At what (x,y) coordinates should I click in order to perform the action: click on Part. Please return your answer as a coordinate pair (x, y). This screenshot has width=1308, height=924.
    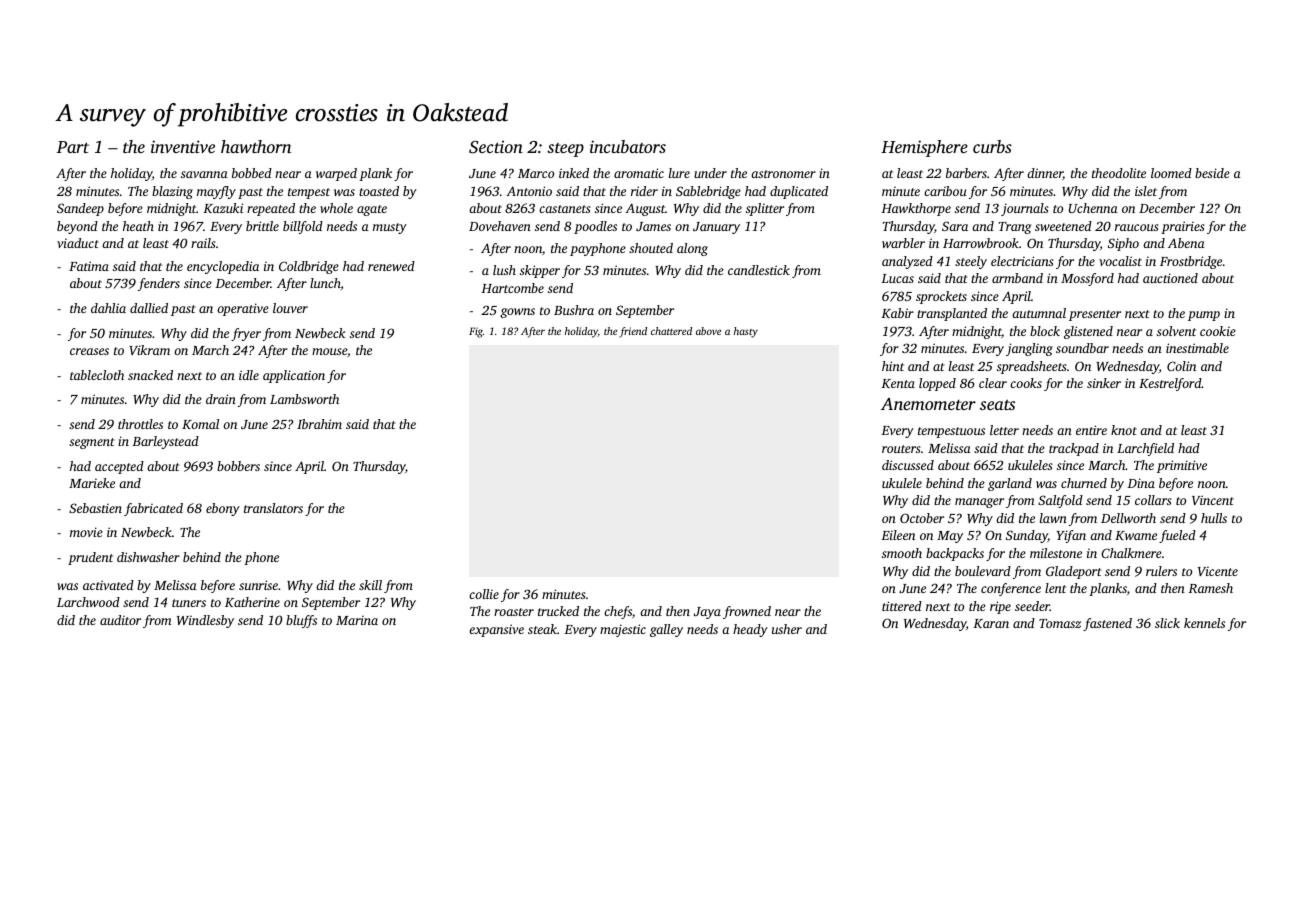
    Looking at the image, I should click on (73, 147).
